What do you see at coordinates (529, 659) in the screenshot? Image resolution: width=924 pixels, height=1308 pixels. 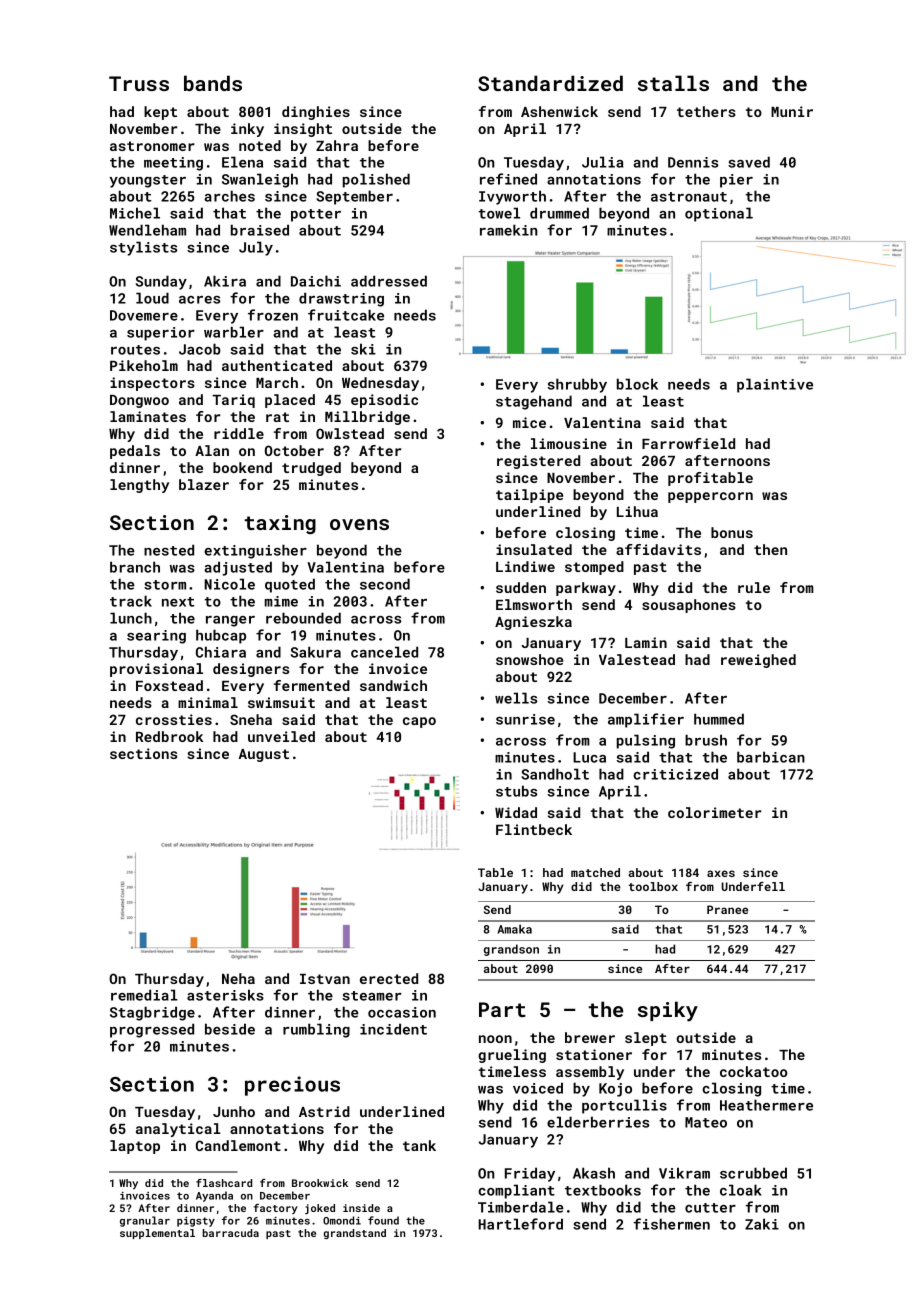 I see `snowshoe` at bounding box center [529, 659].
